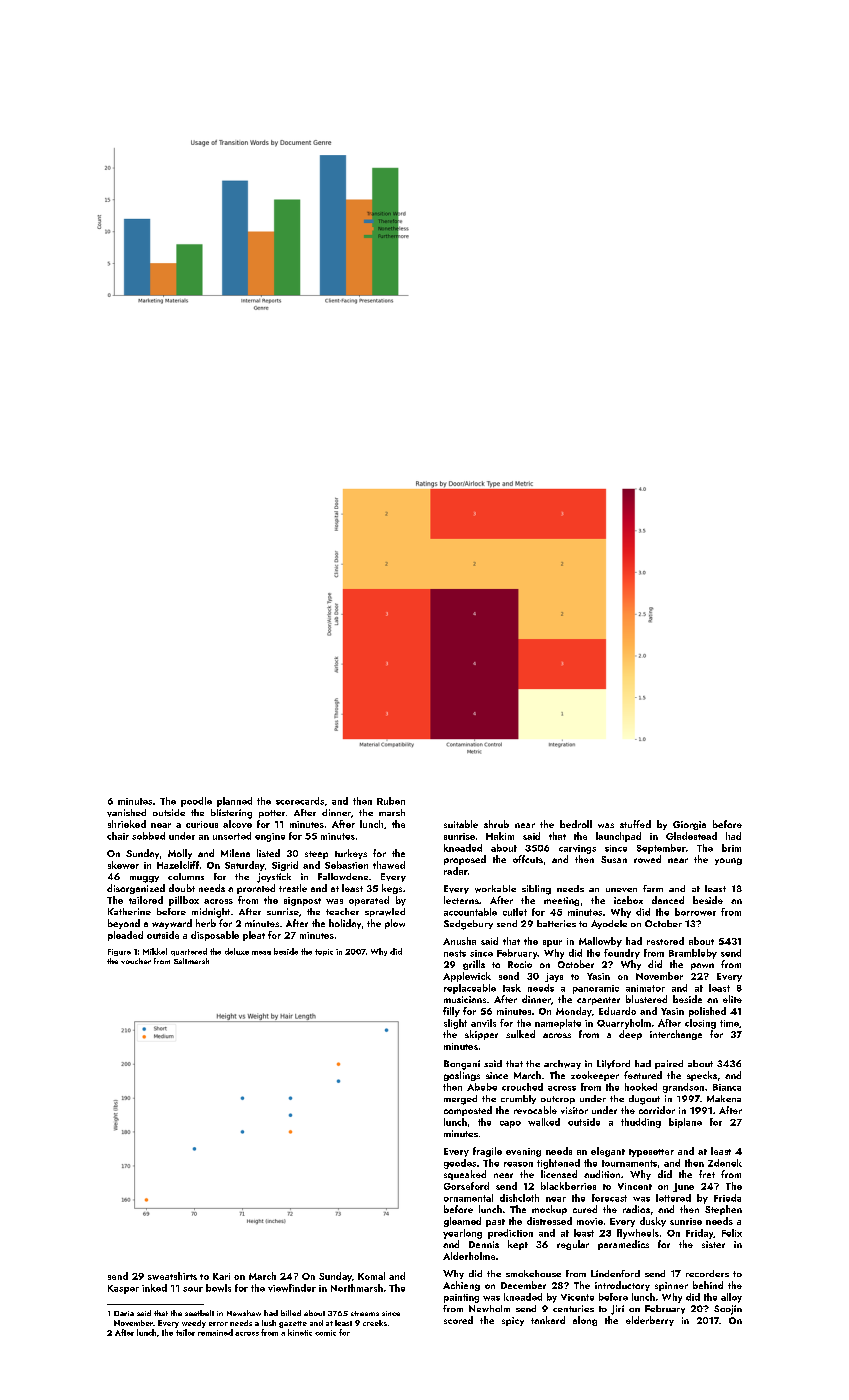  What do you see at coordinates (300, 801) in the document?
I see `scorecards` at bounding box center [300, 801].
